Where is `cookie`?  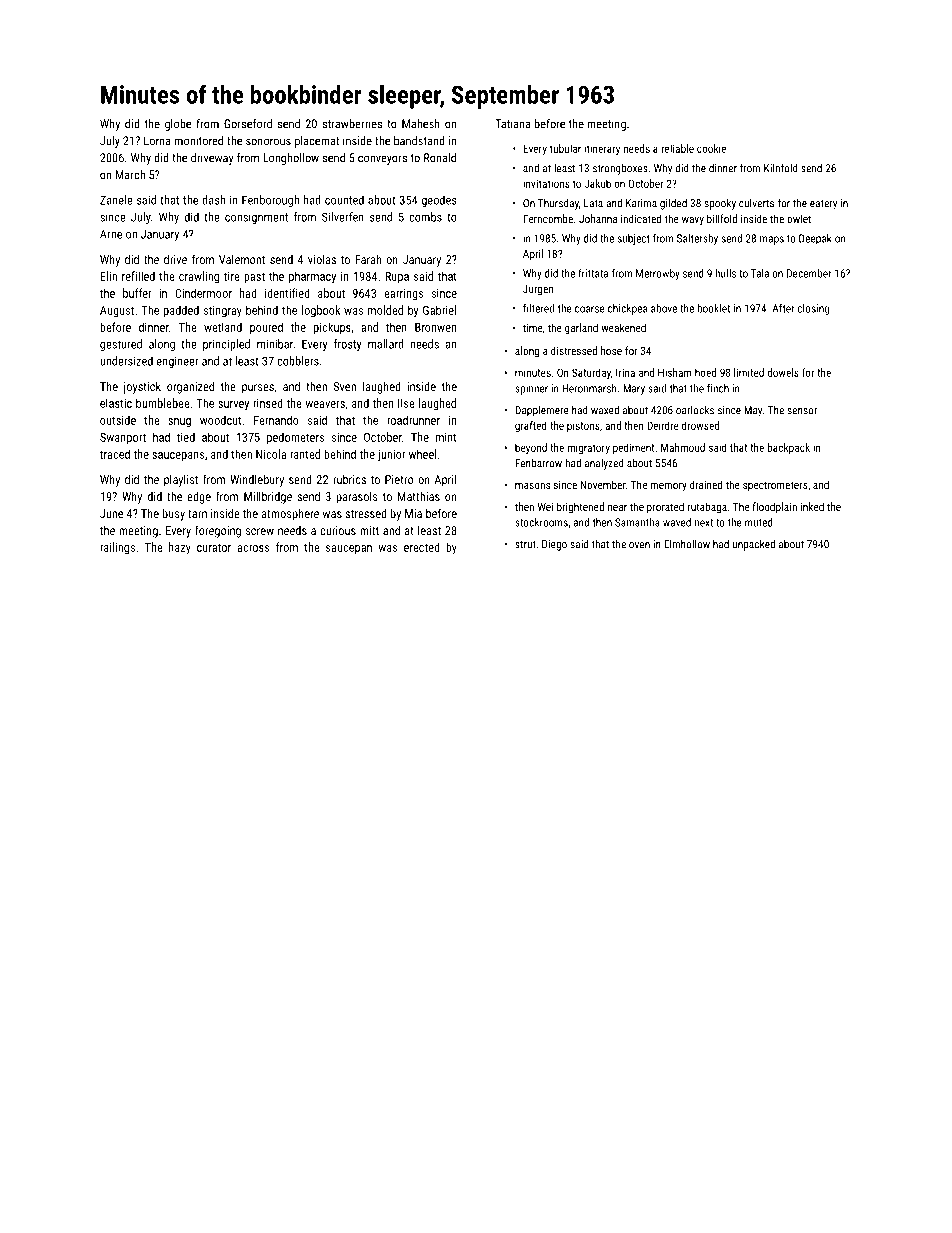 cookie is located at coordinates (711, 148).
